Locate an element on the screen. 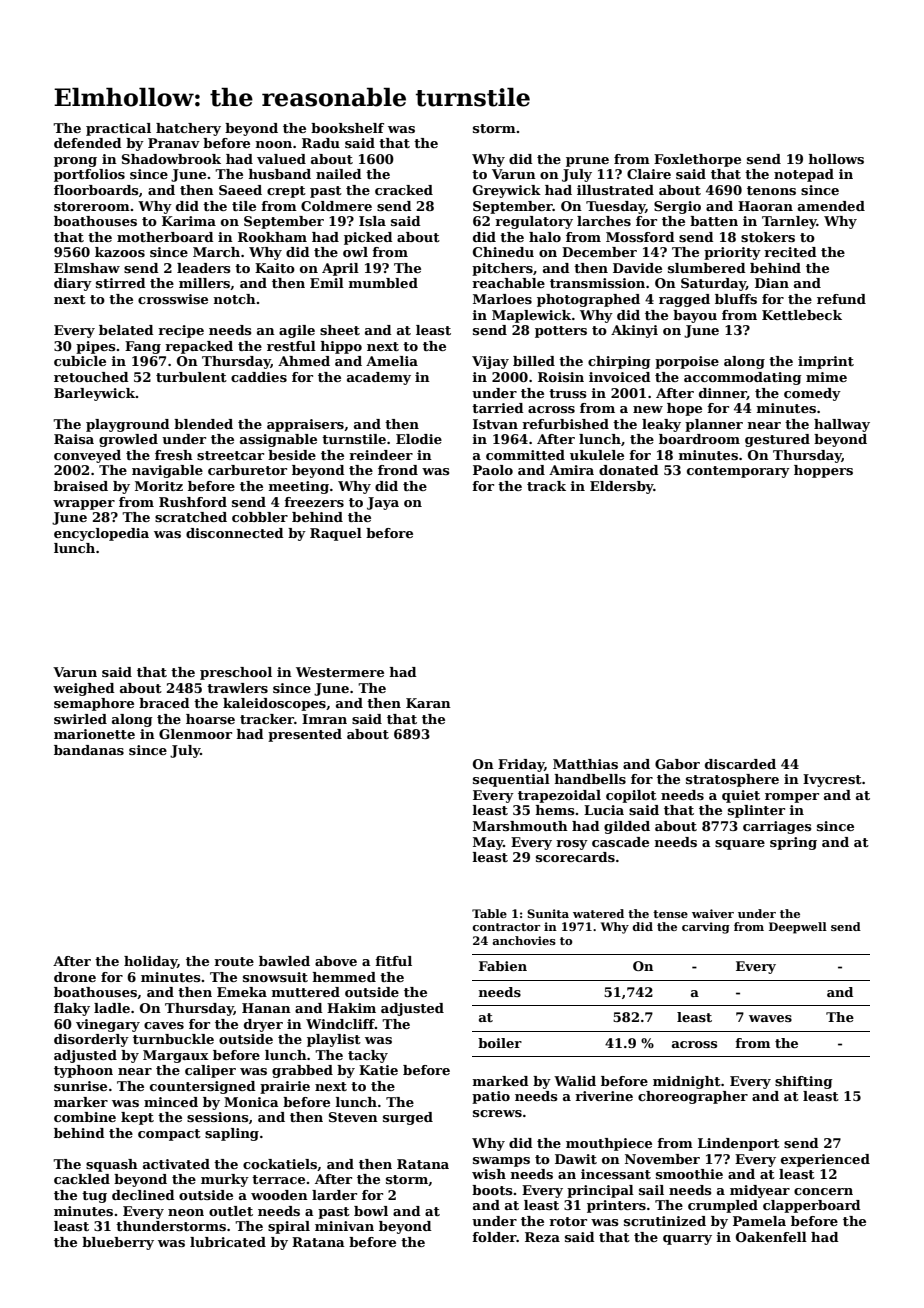 This screenshot has width=924, height=1308. Walid is located at coordinates (575, 1081).
